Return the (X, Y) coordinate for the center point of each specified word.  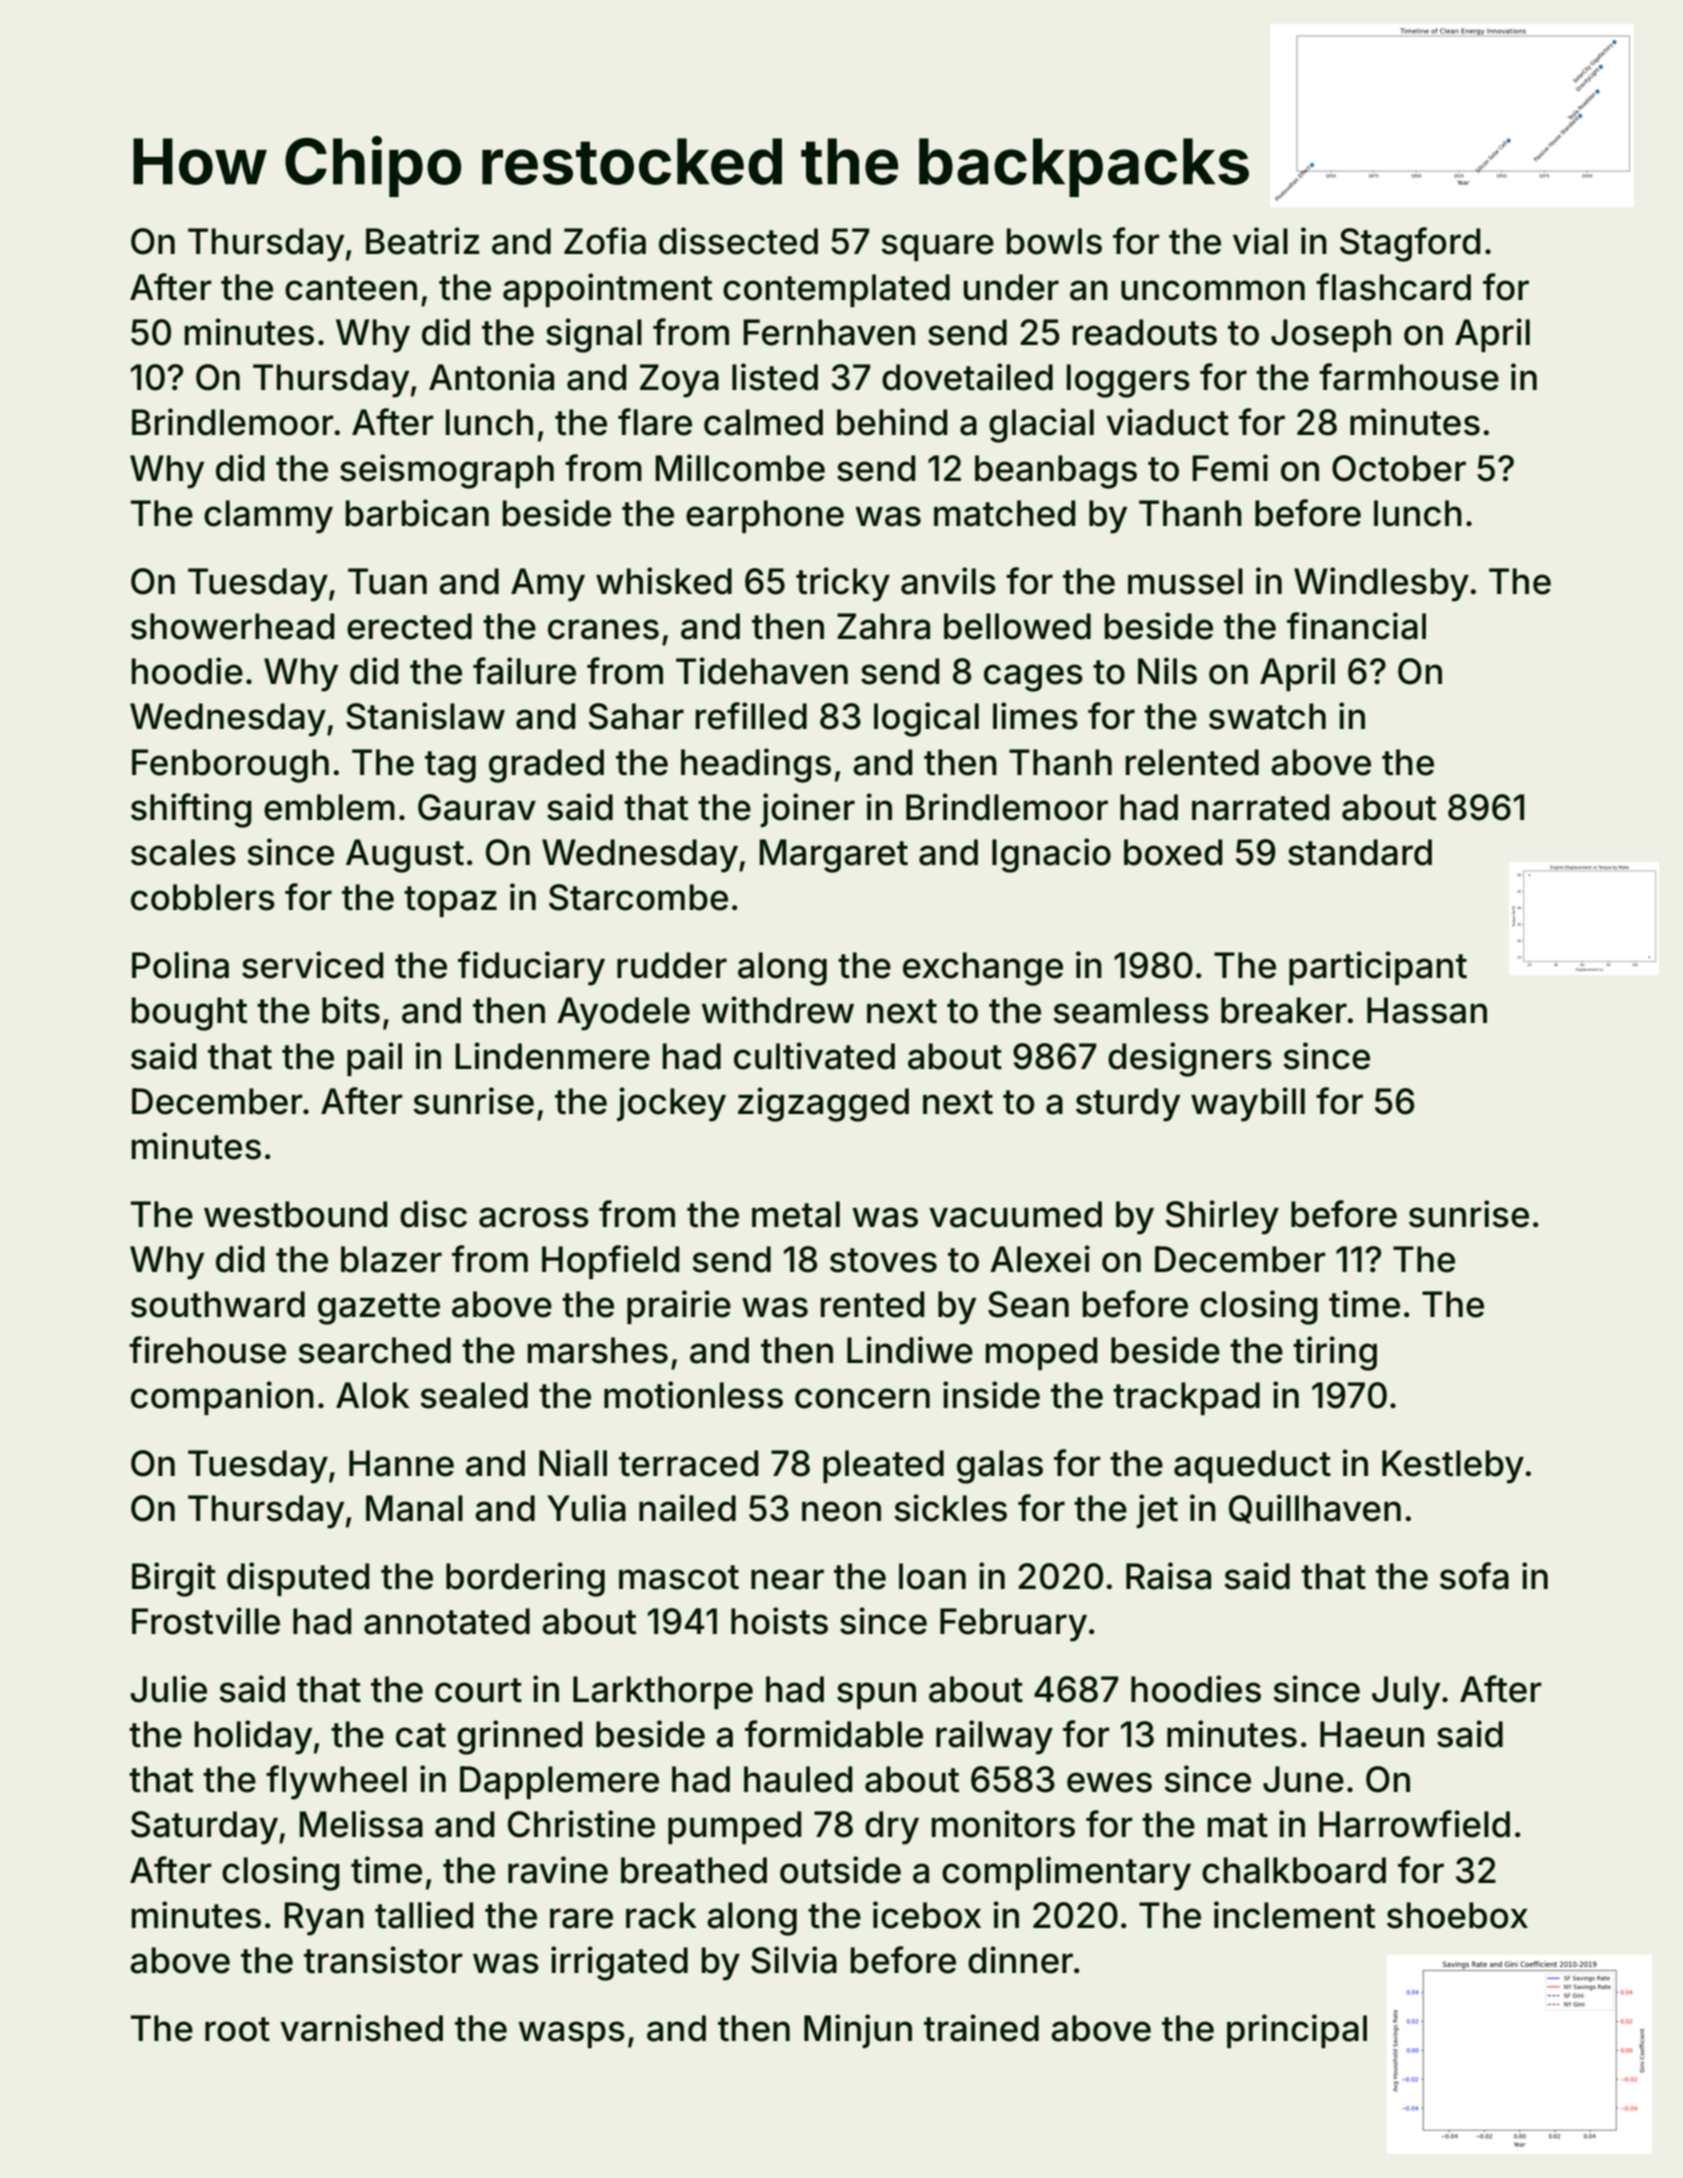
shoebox (1457, 1915)
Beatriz (423, 241)
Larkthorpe (663, 1692)
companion (222, 1398)
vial (1260, 241)
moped (1041, 1353)
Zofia (605, 241)
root (237, 2029)
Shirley (1222, 1217)
